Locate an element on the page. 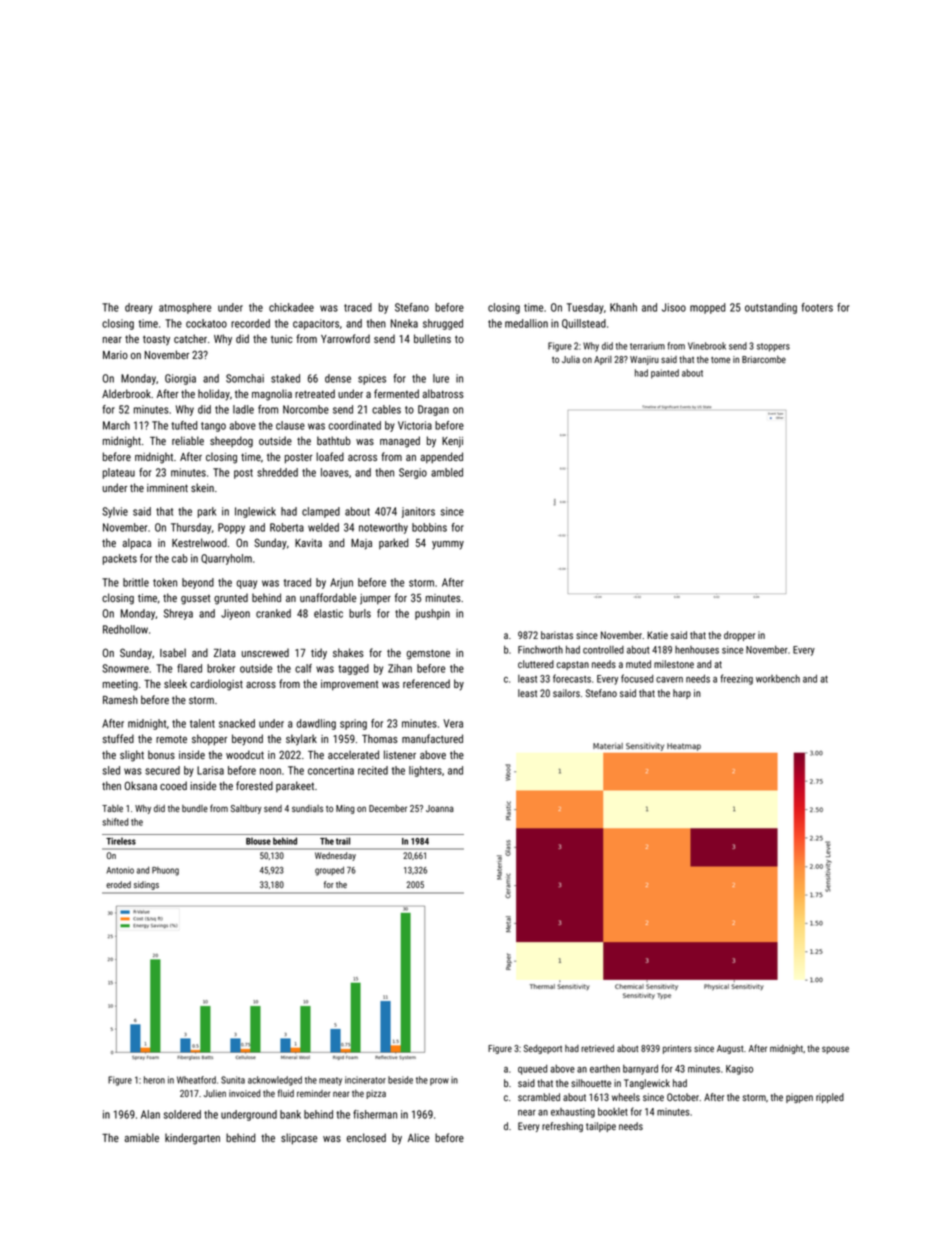 This document has height=1233, width=952. Redhollow is located at coordinates (125, 629).
